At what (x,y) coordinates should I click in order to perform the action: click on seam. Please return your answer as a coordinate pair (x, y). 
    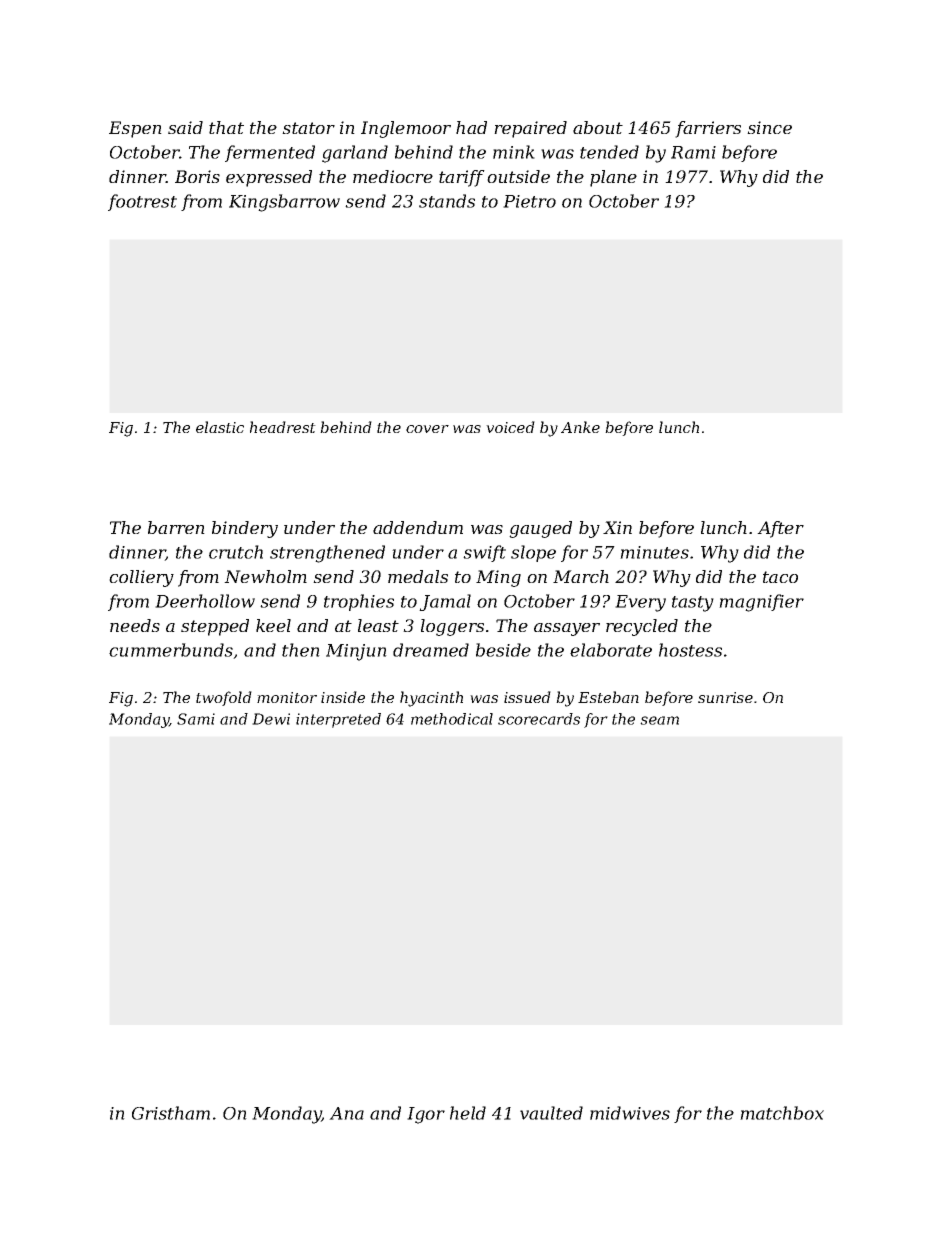
    Looking at the image, I should click on (659, 720).
